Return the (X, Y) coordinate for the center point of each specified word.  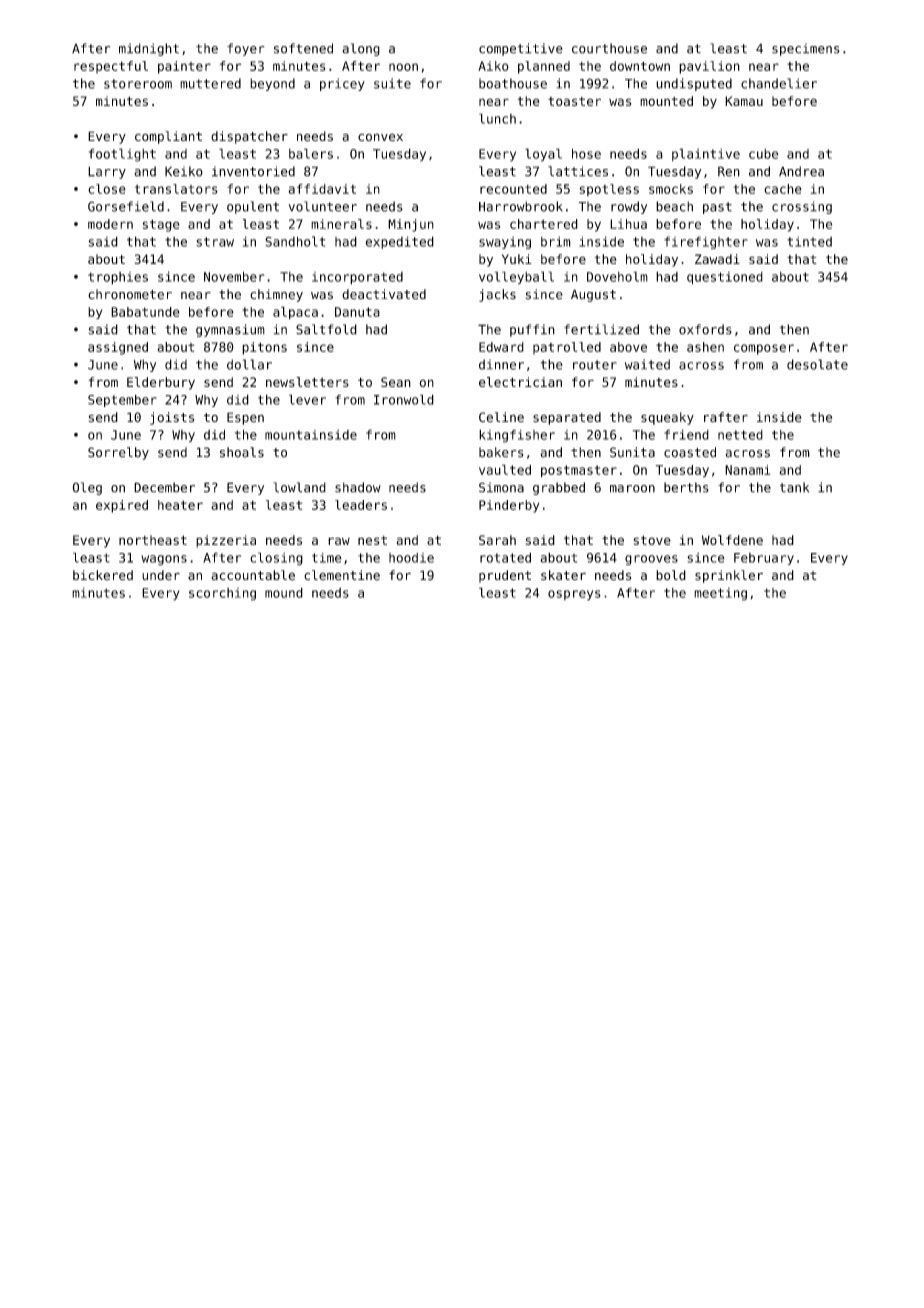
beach (674, 206)
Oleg (87, 488)
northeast (153, 540)
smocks (671, 189)
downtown (640, 66)
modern (110, 224)
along (361, 49)
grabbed (559, 488)
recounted (513, 189)
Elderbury (161, 383)
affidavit (322, 189)
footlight (122, 155)
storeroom (138, 84)
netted (740, 435)
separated (567, 418)
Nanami (747, 470)
